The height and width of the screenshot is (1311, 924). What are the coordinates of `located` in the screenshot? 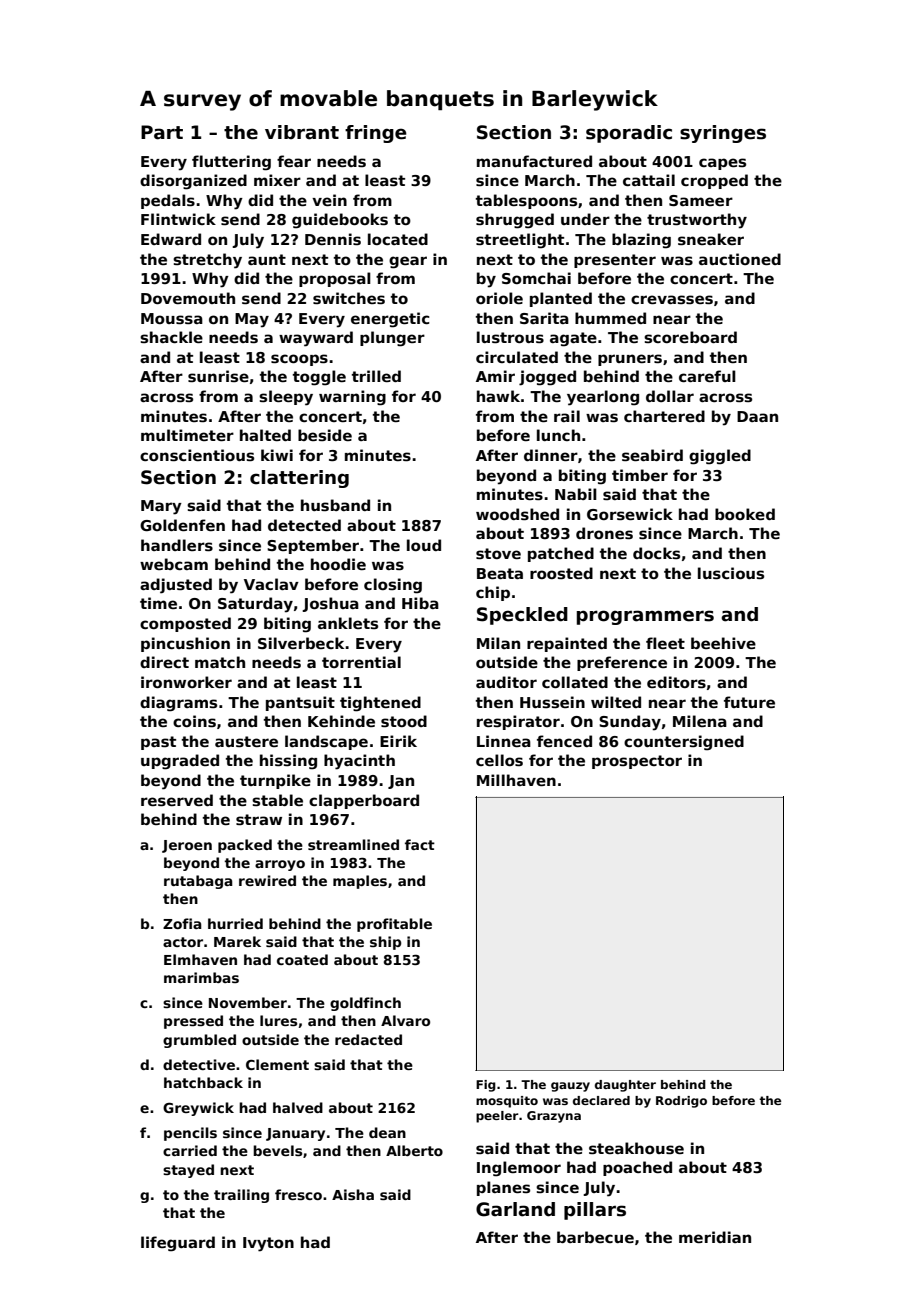 It's located at (398, 239).
